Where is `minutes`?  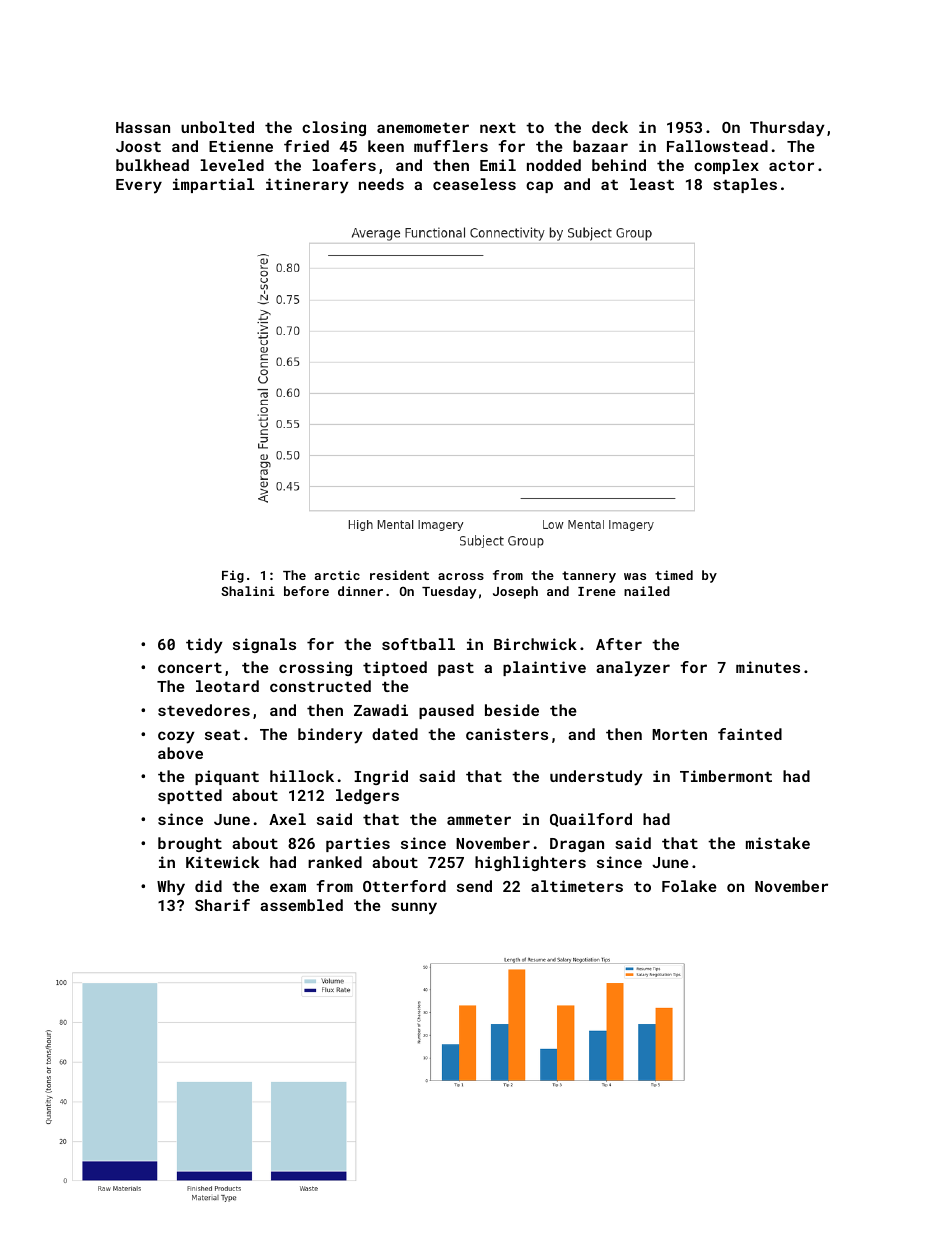 minutes is located at coordinates (768, 667).
